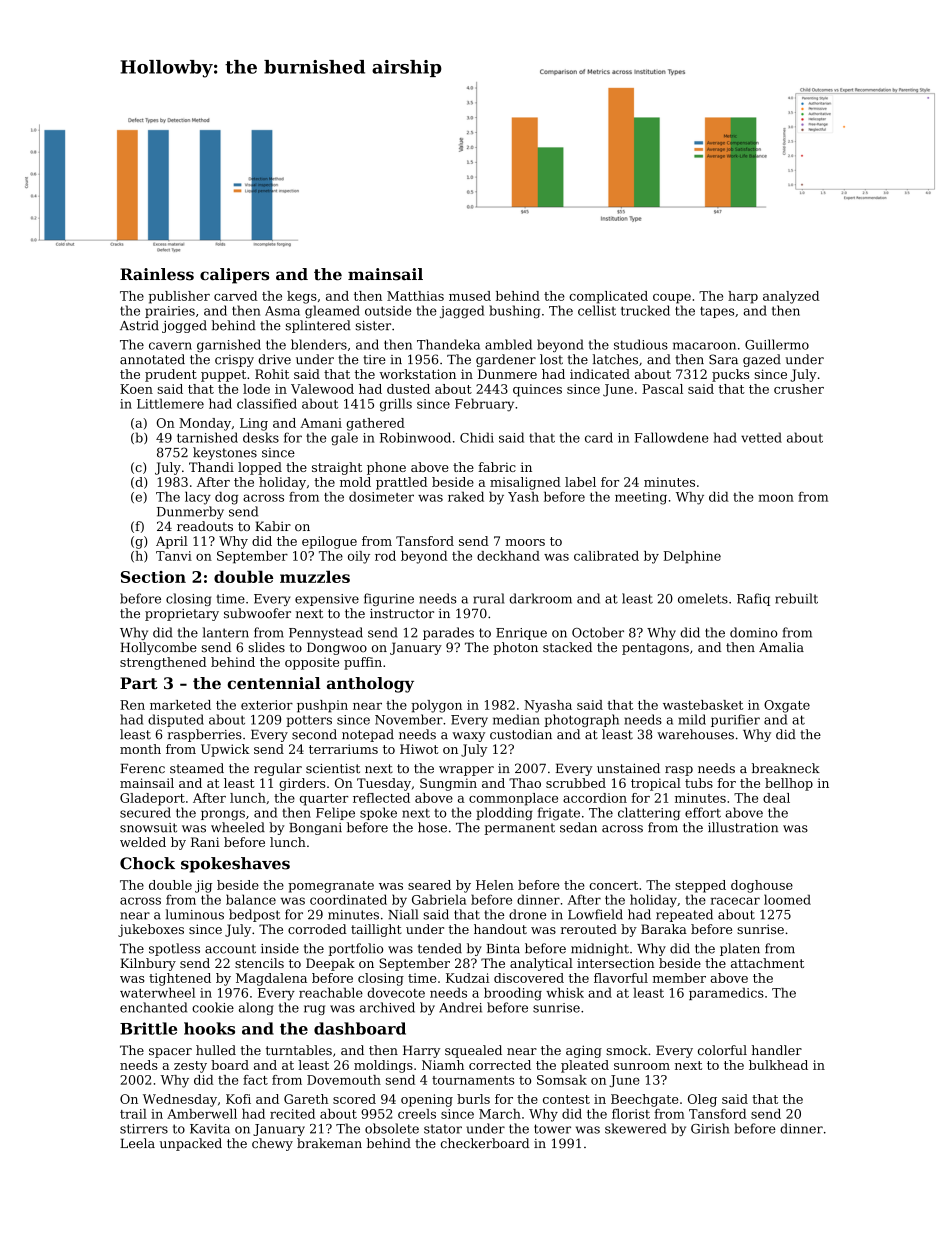  What do you see at coordinates (781, 647) in the page?
I see `Amalia` at bounding box center [781, 647].
